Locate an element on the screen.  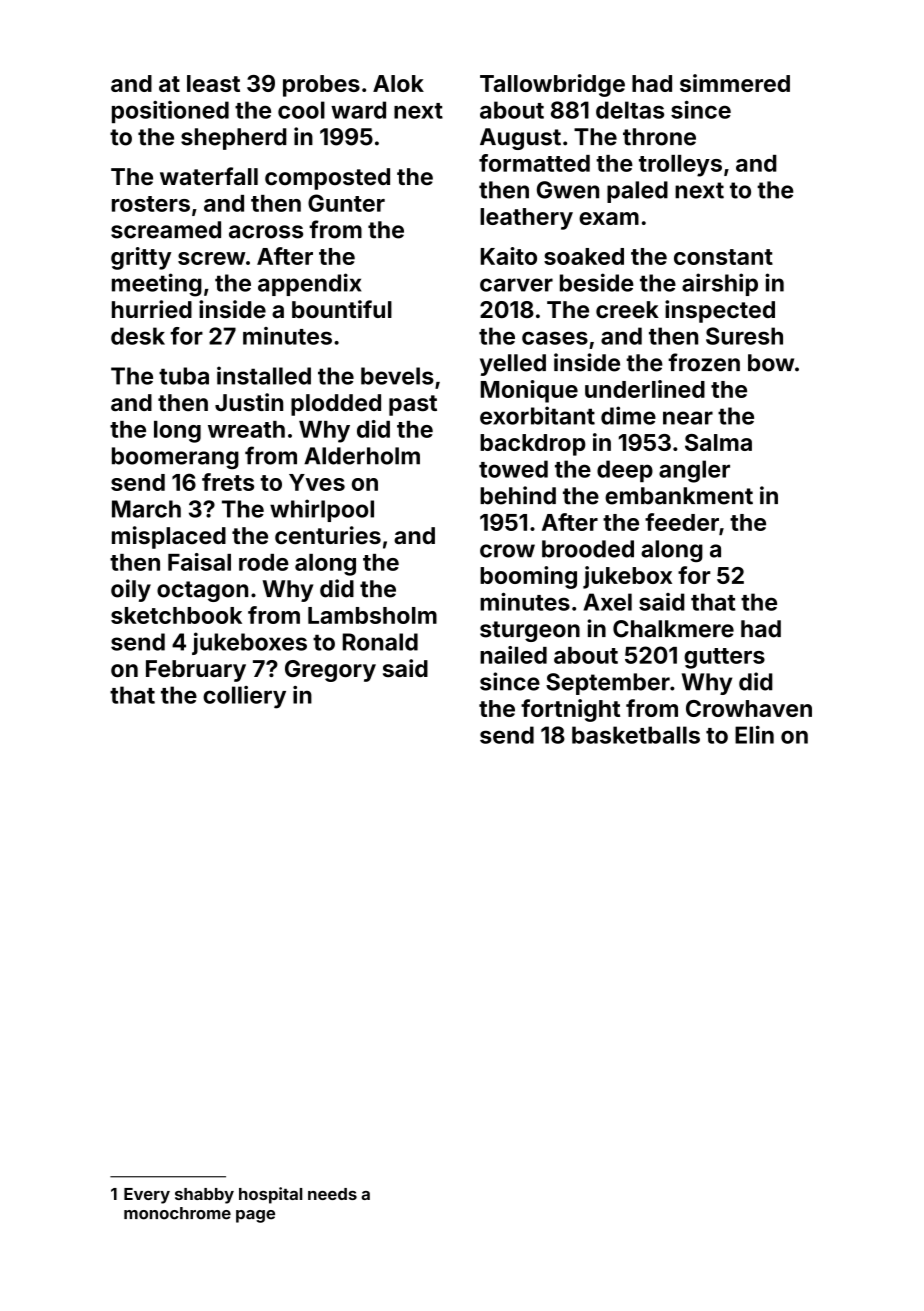
simmered is located at coordinates (735, 83).
